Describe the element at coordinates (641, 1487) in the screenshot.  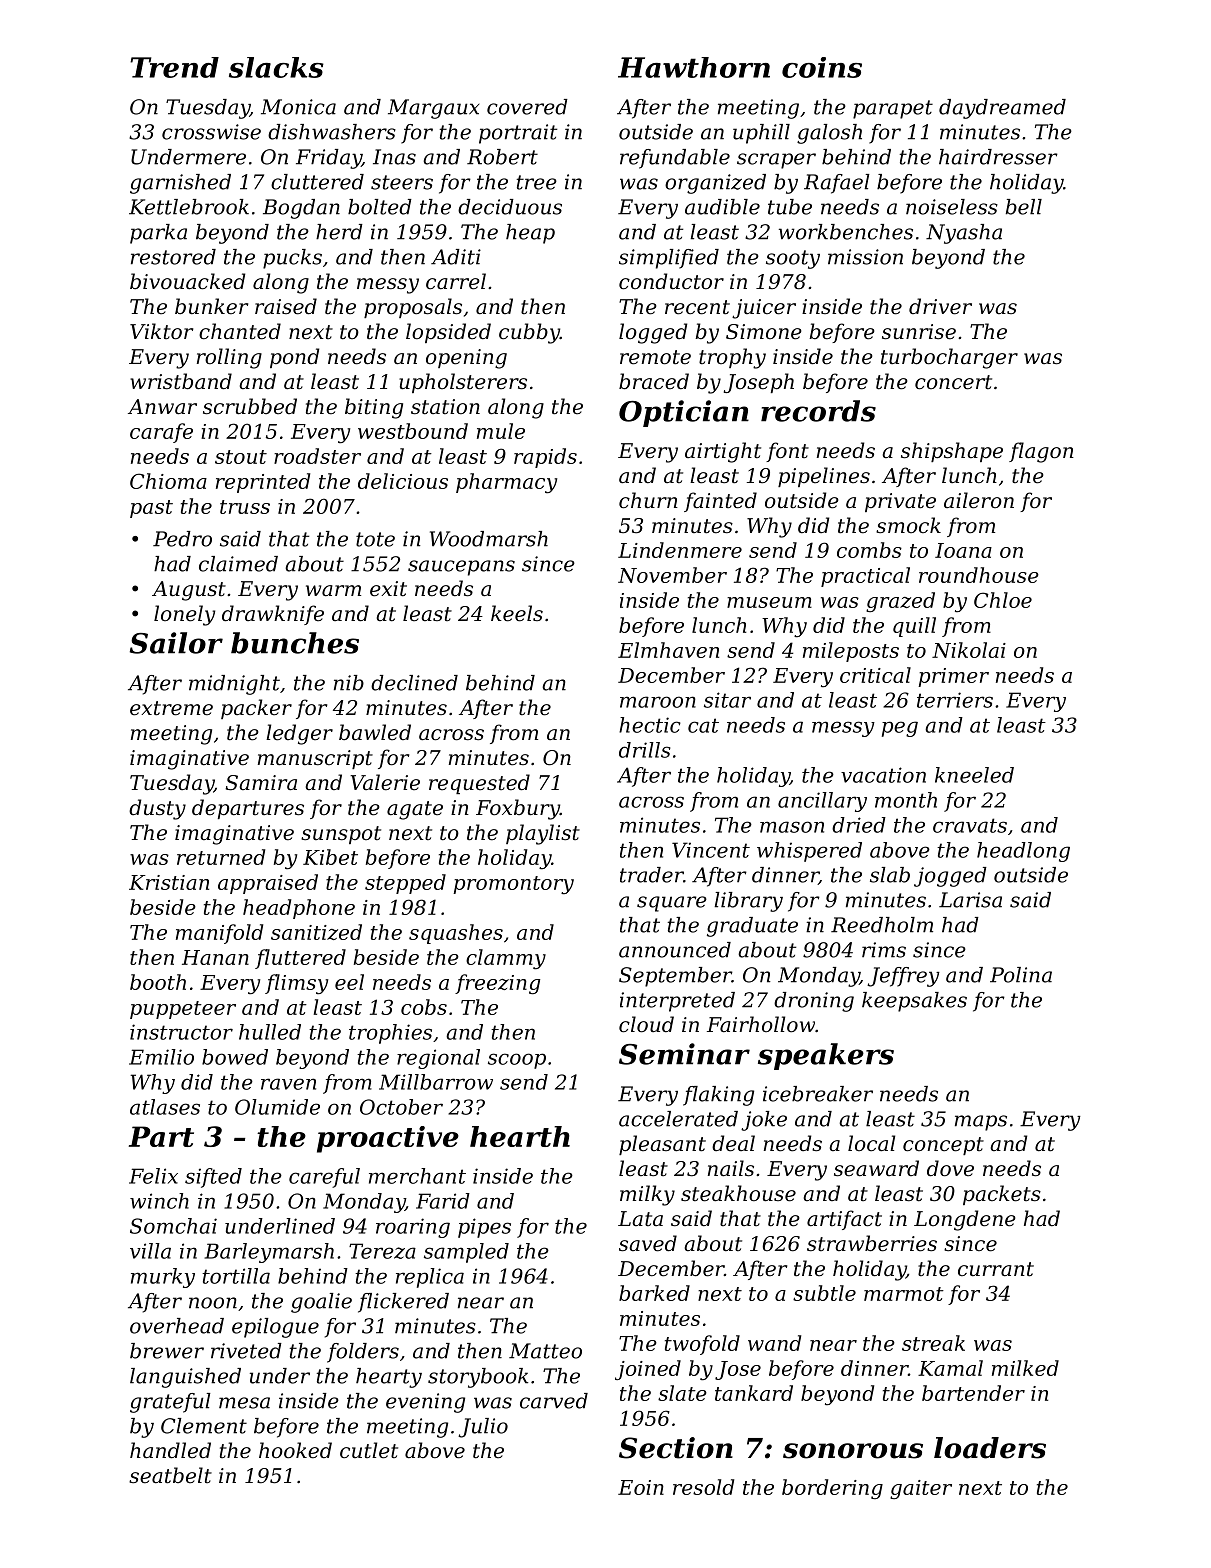
I see `Eoin` at that location.
